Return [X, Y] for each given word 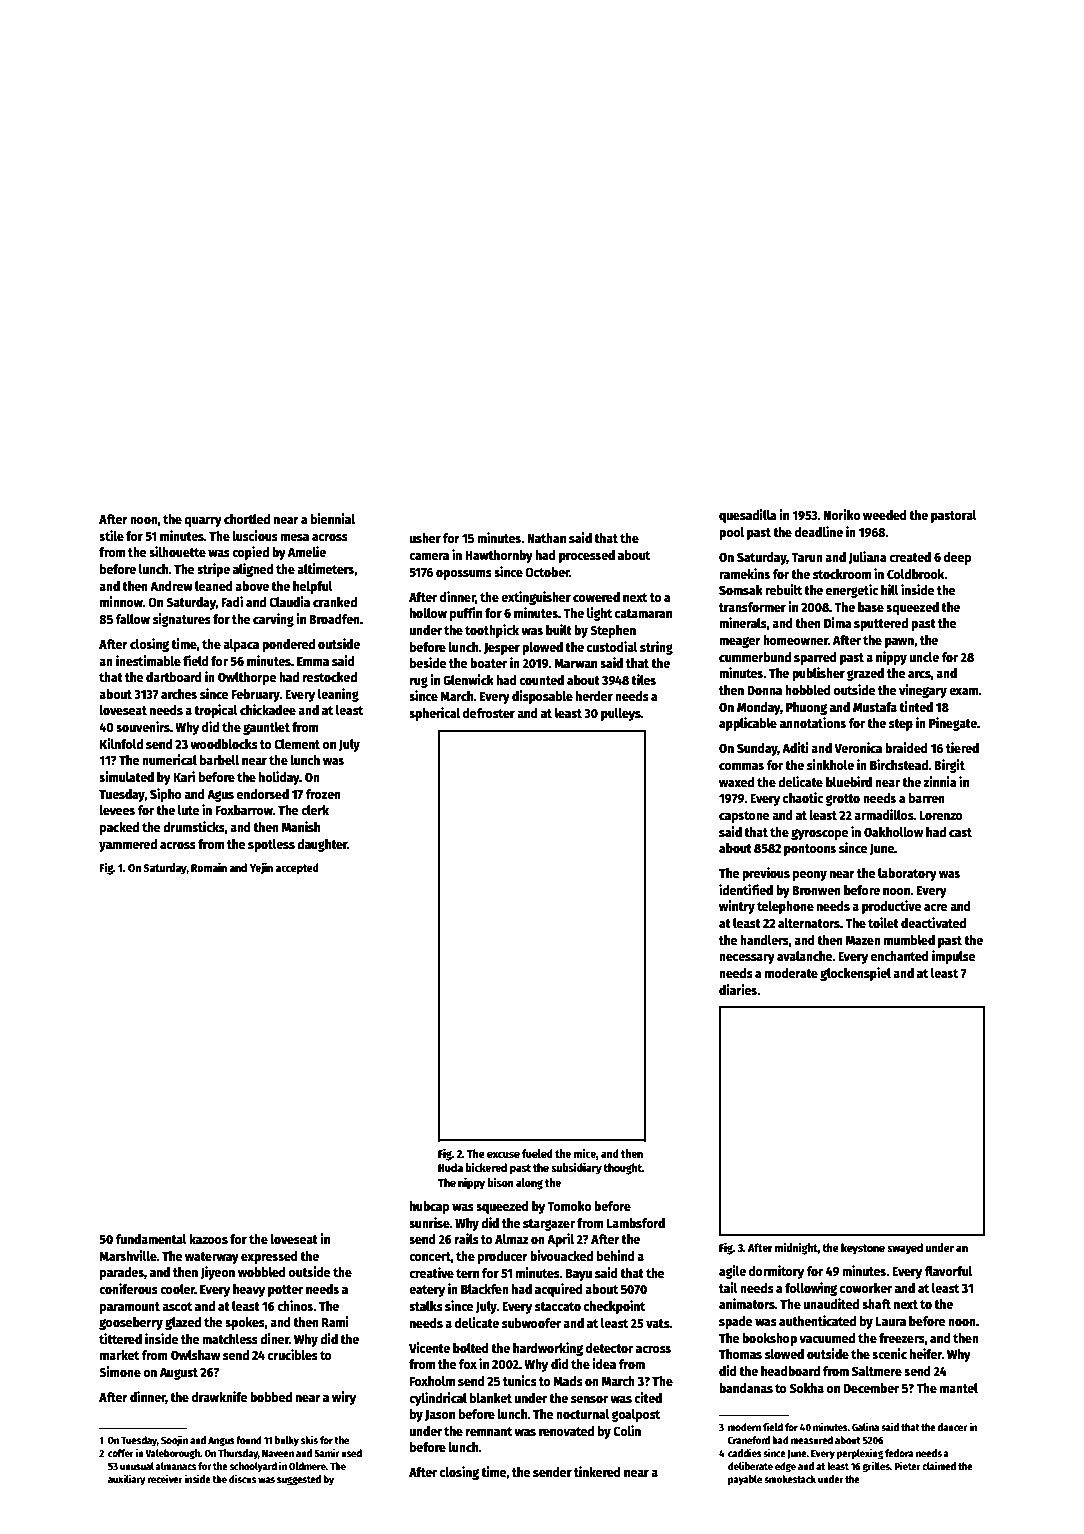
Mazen [863, 940]
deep [958, 558]
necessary [747, 959]
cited [648, 1397]
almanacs [176, 1466]
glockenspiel [855, 974]
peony [810, 876]
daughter [322, 845]
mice [585, 1153]
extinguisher [536, 598]
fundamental [151, 1239]
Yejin [261, 868]
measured [812, 1440]
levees [117, 810]
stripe [213, 570]
